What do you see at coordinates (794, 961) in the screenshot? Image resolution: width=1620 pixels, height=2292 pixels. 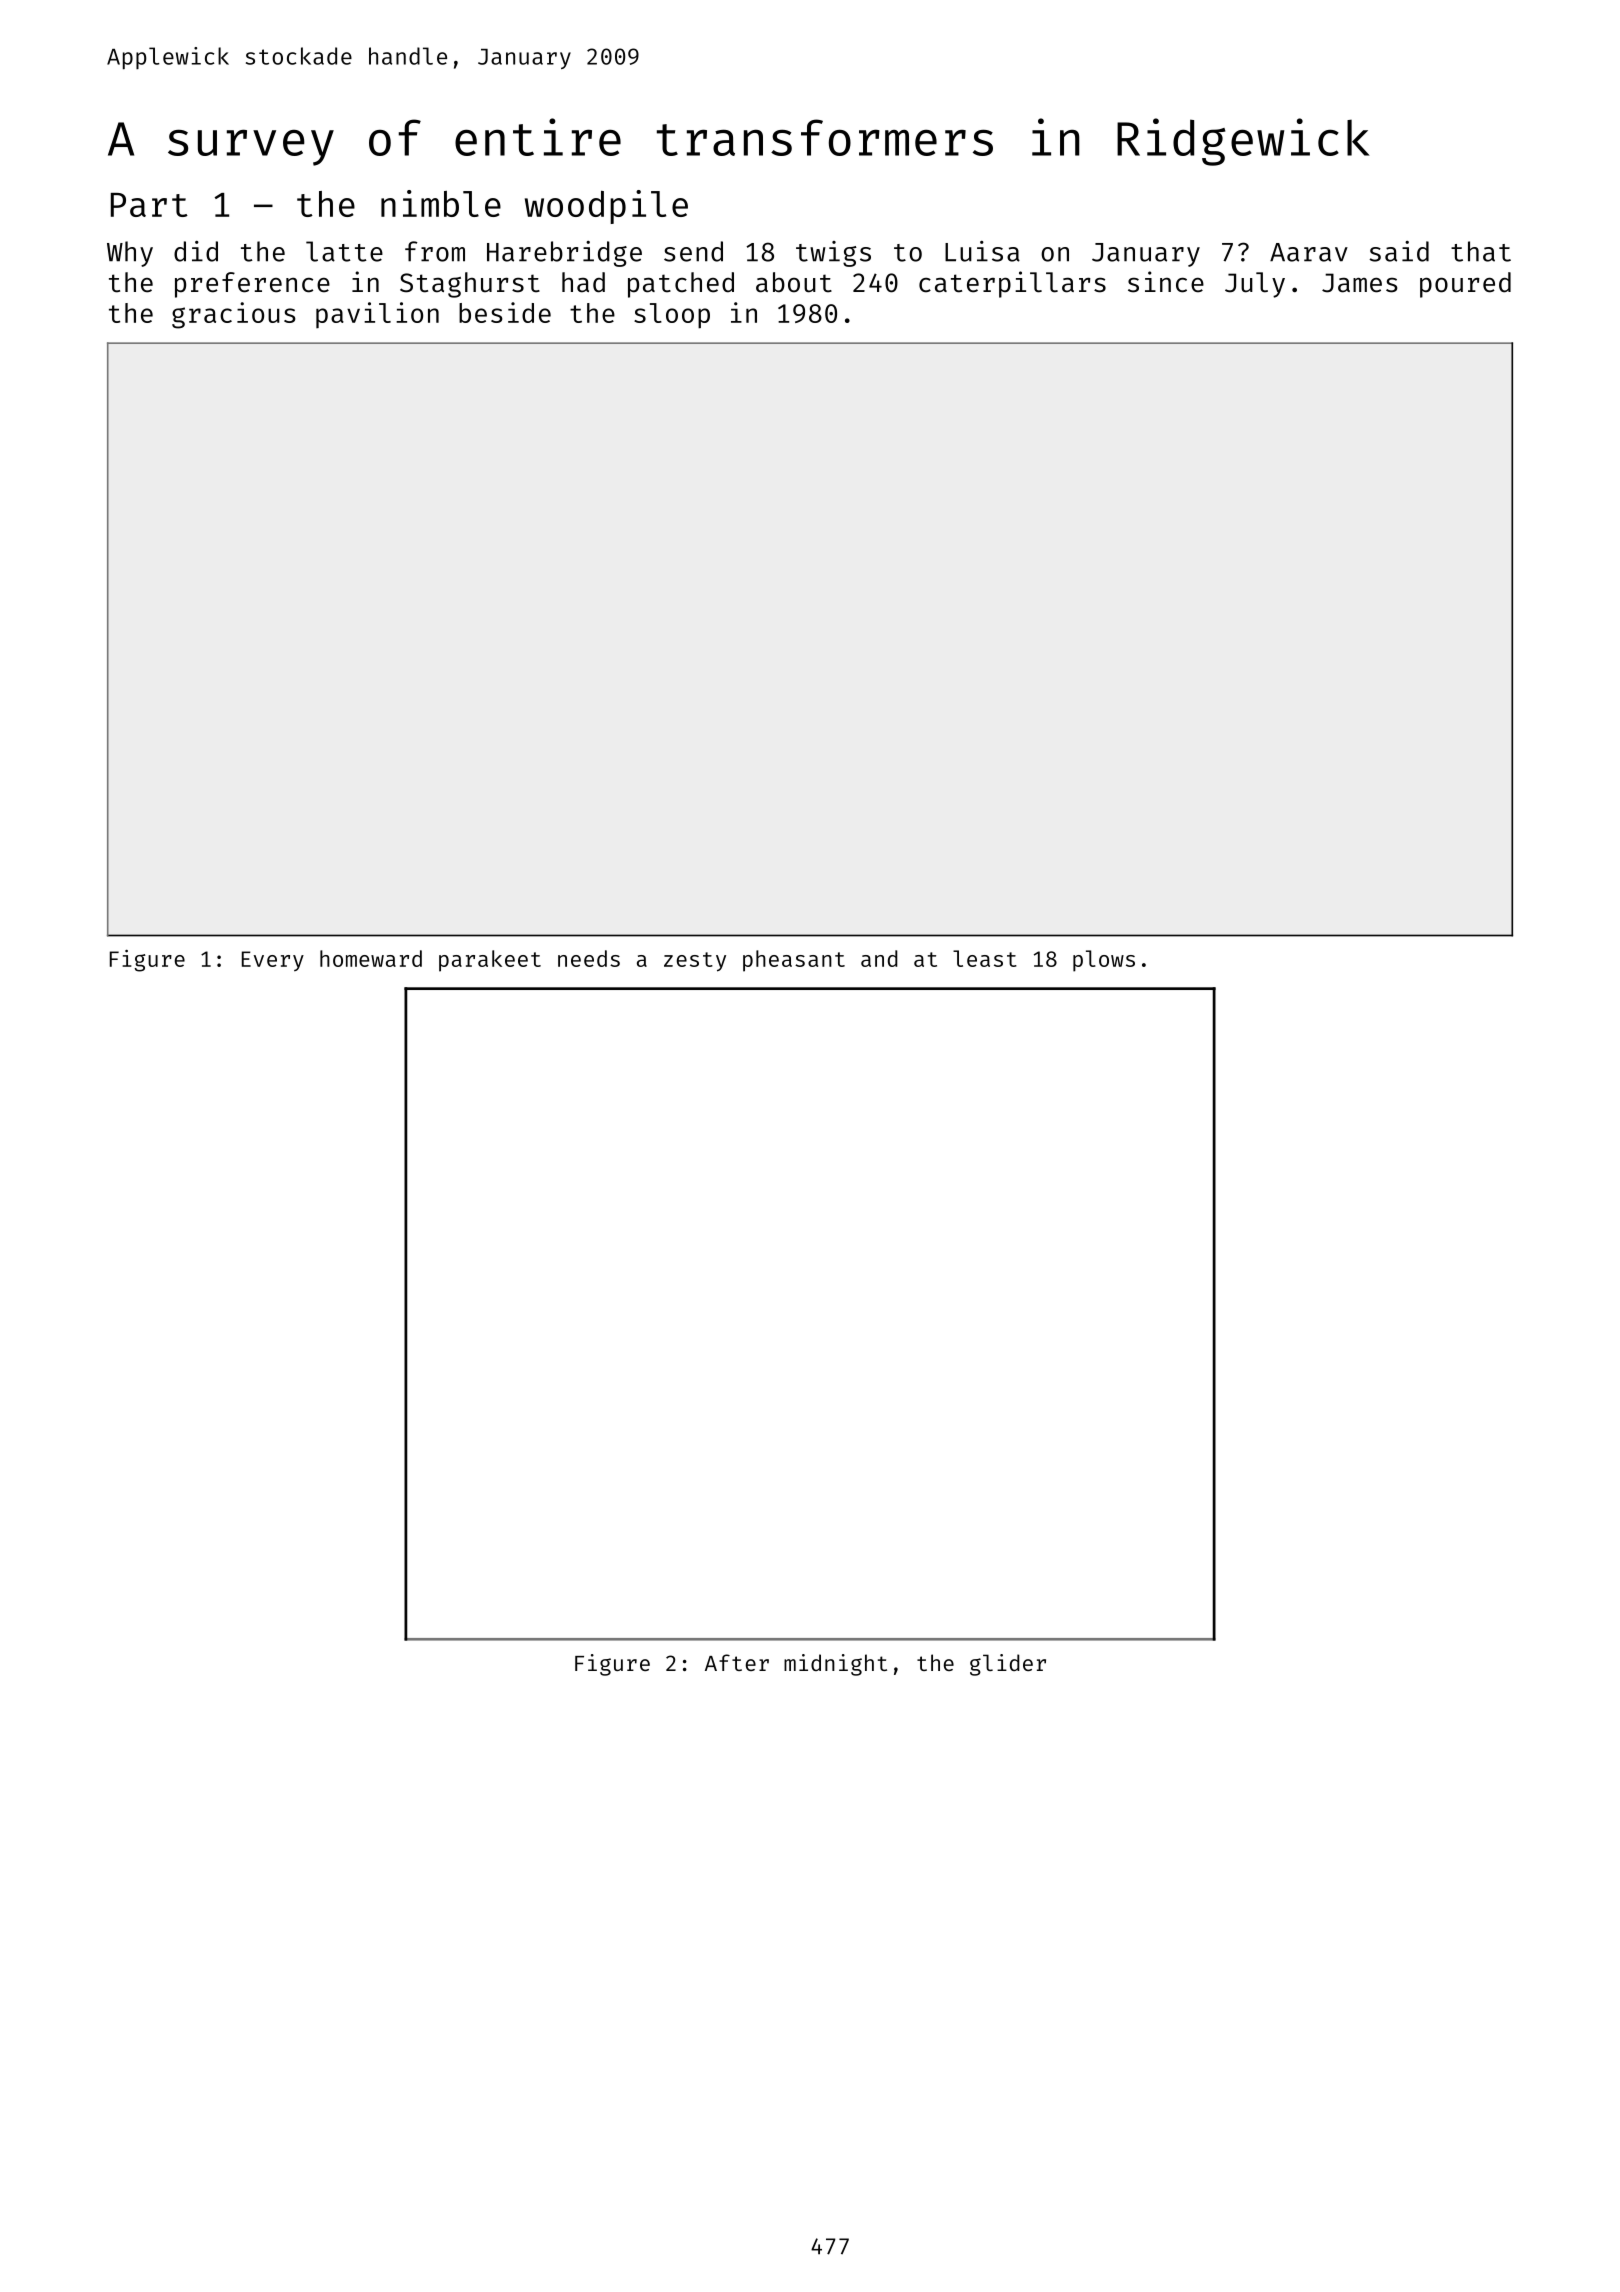 I see `pheasant` at bounding box center [794, 961].
